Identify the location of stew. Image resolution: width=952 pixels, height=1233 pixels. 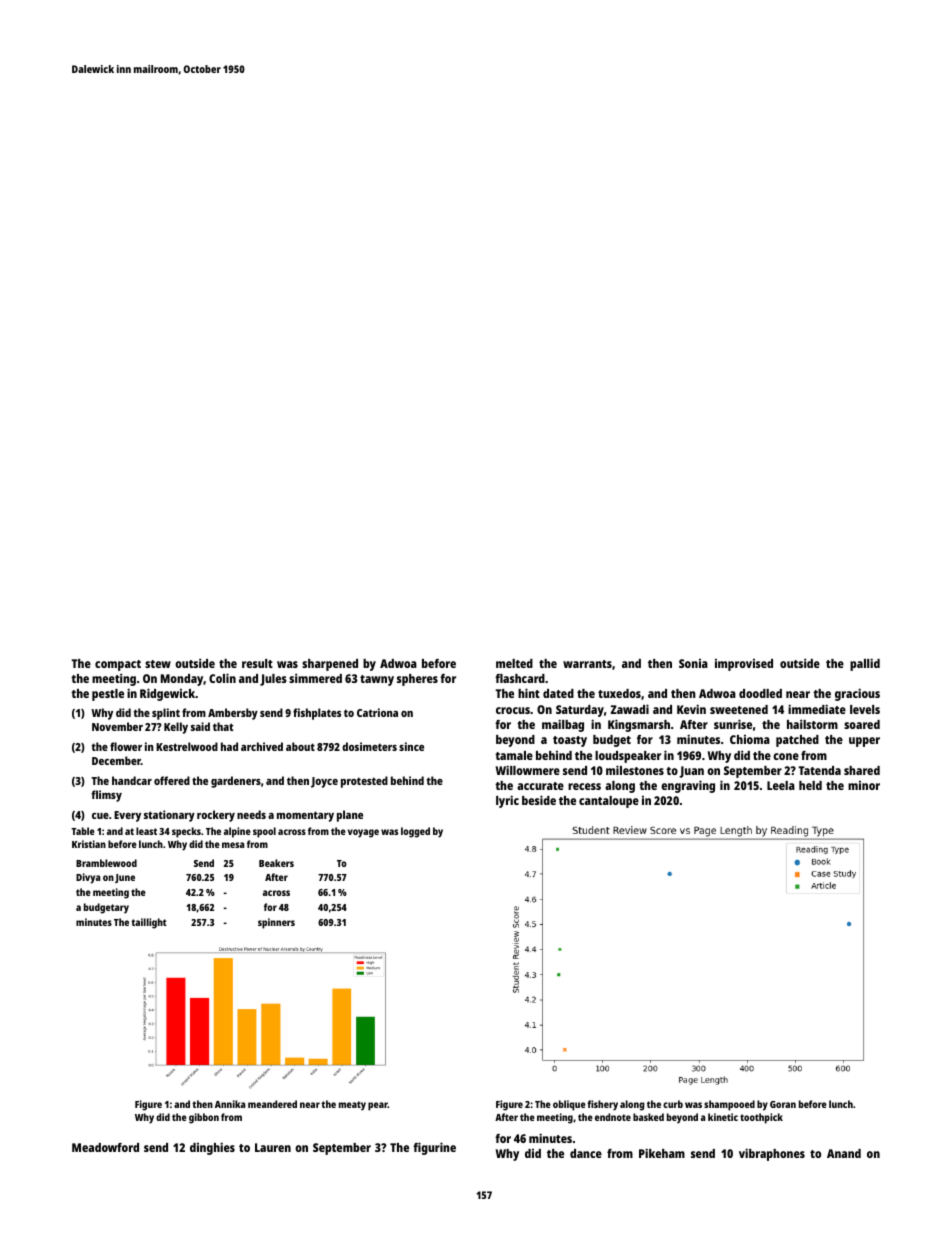
(158, 664).
